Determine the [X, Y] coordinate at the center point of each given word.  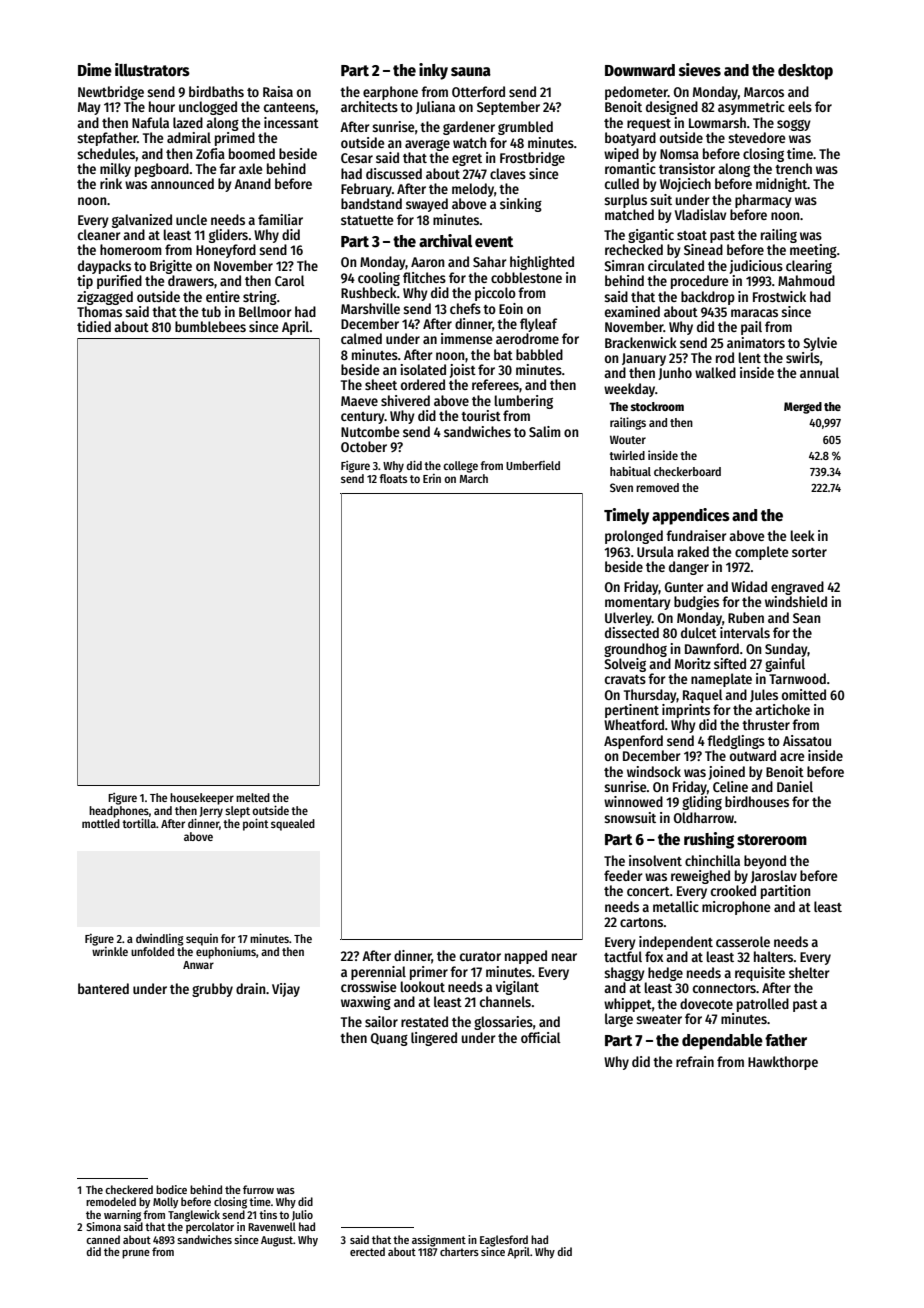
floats [393, 478]
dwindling [160, 940]
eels [800, 106]
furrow [258, 1189]
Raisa [278, 91]
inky [433, 71]
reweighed [700, 877]
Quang [389, 1039]
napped [526, 957]
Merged [803, 408]
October [364, 446]
